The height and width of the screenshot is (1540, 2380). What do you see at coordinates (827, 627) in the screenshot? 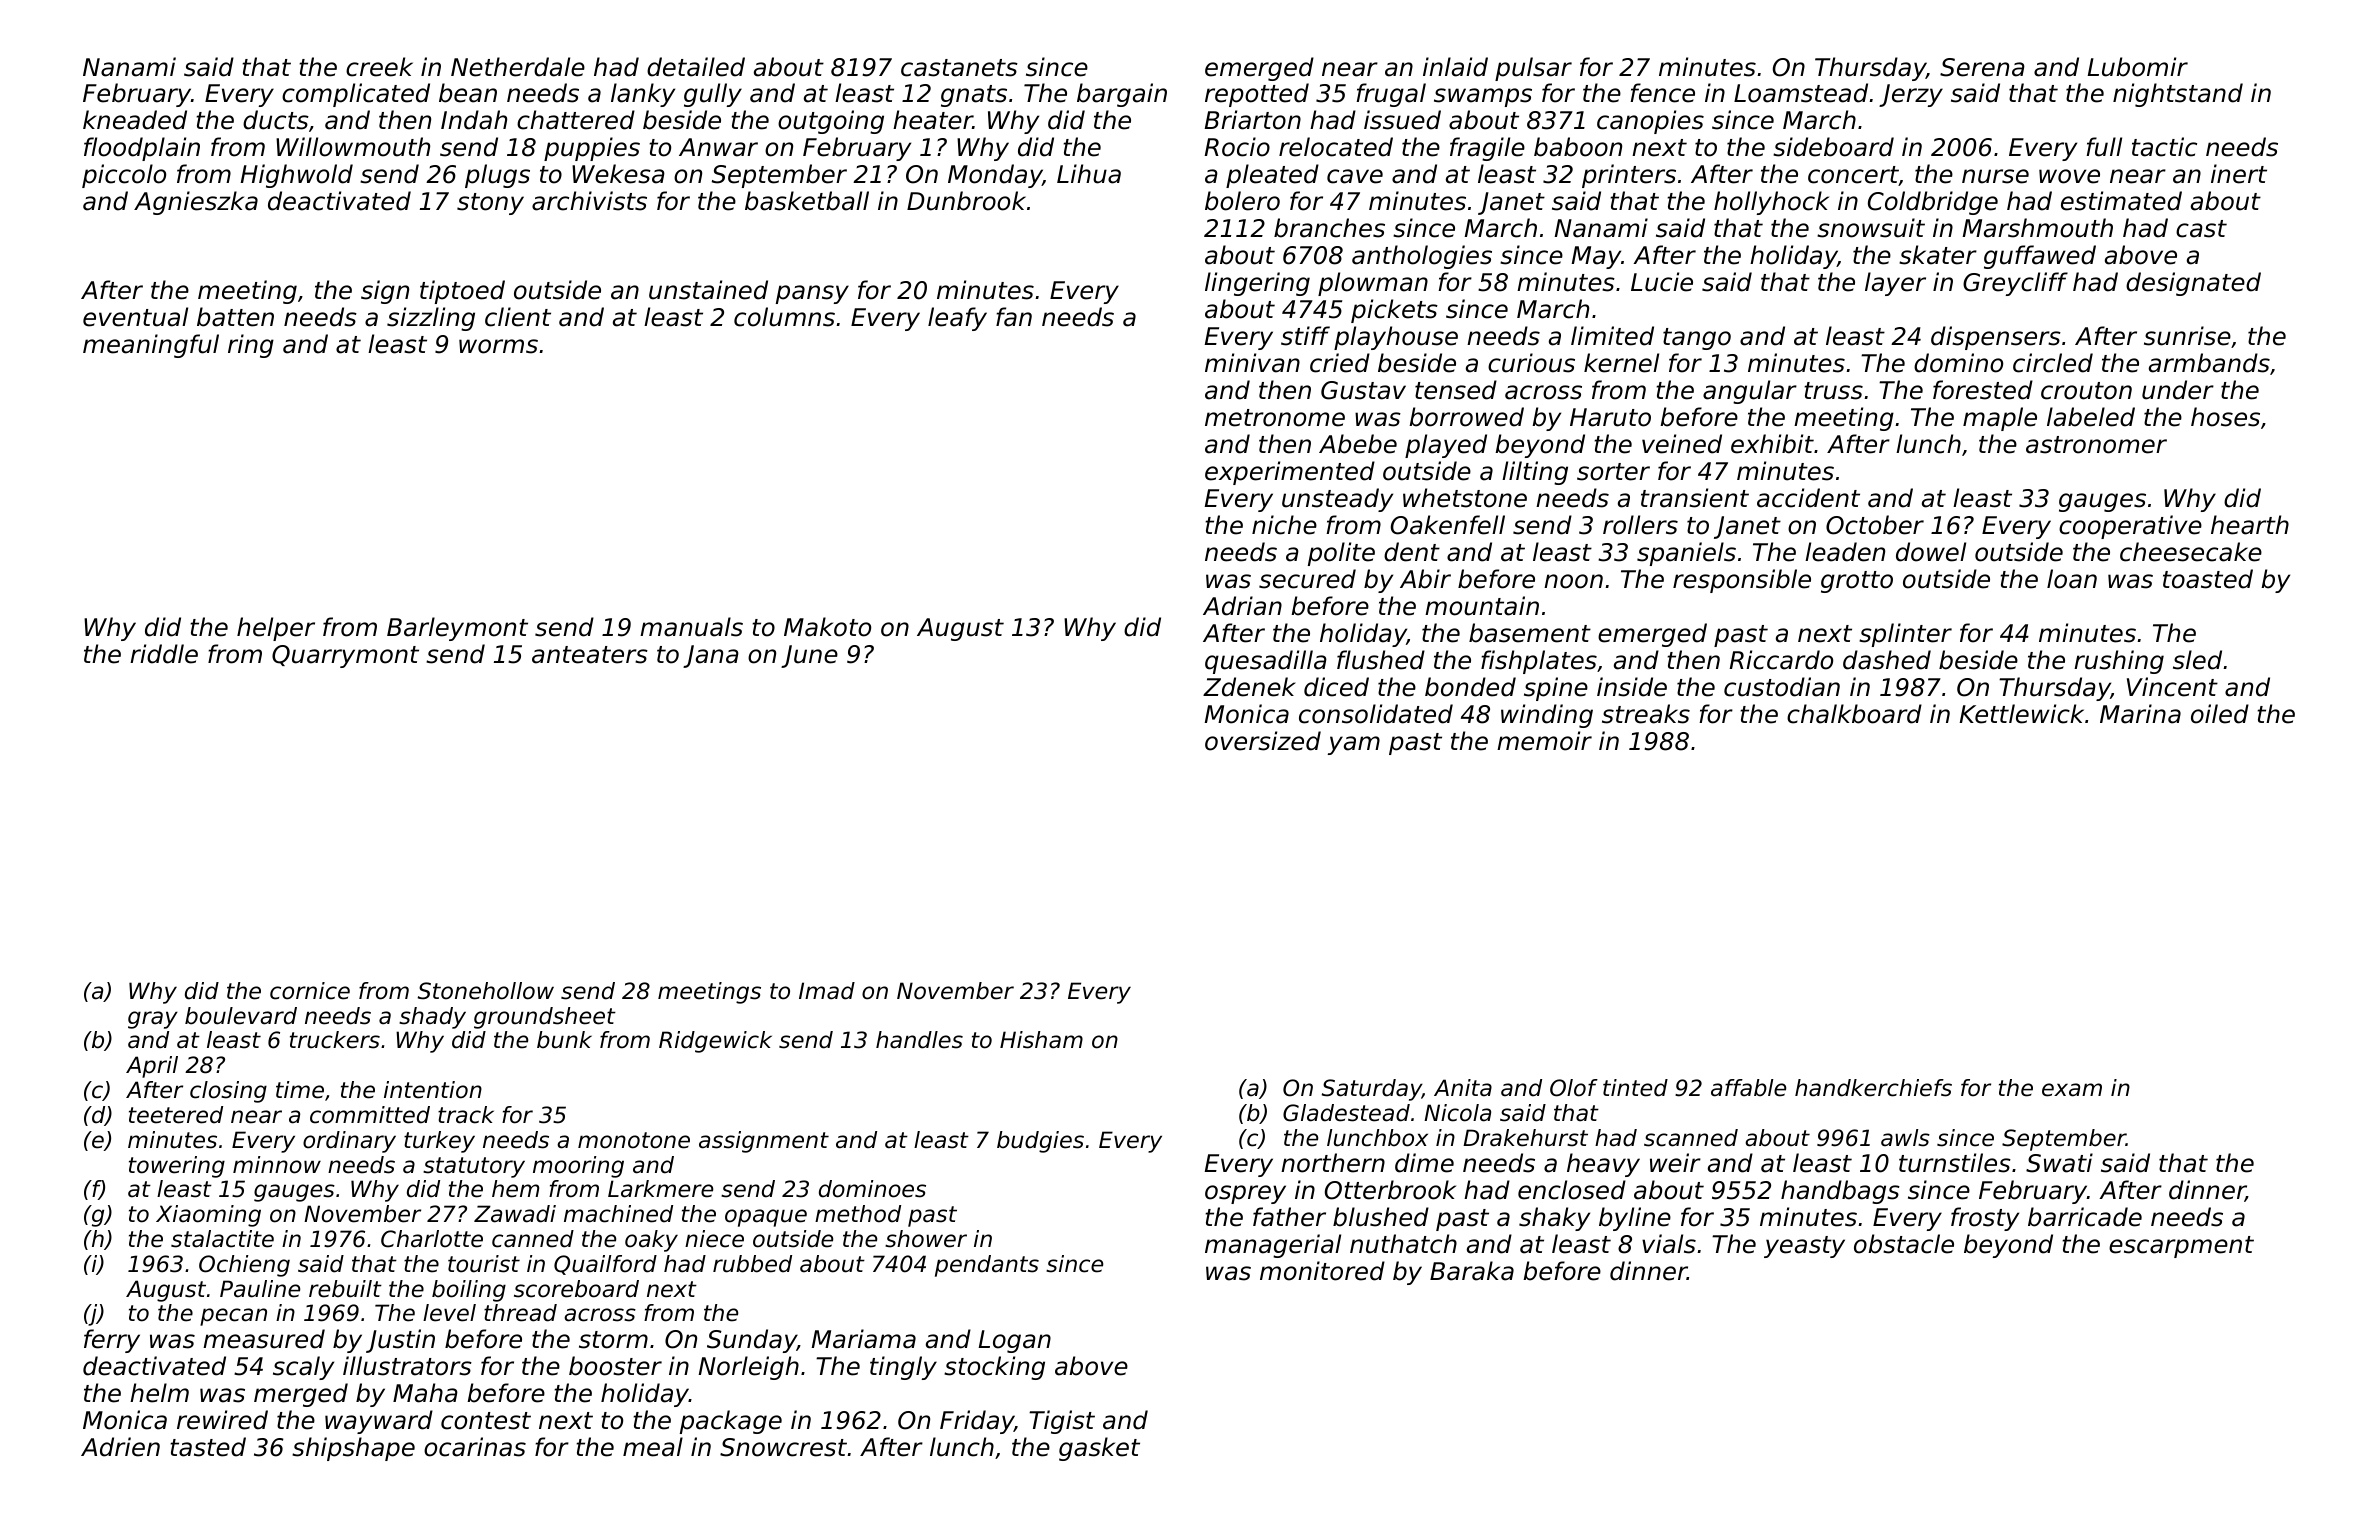
I see `Makoto` at bounding box center [827, 627].
